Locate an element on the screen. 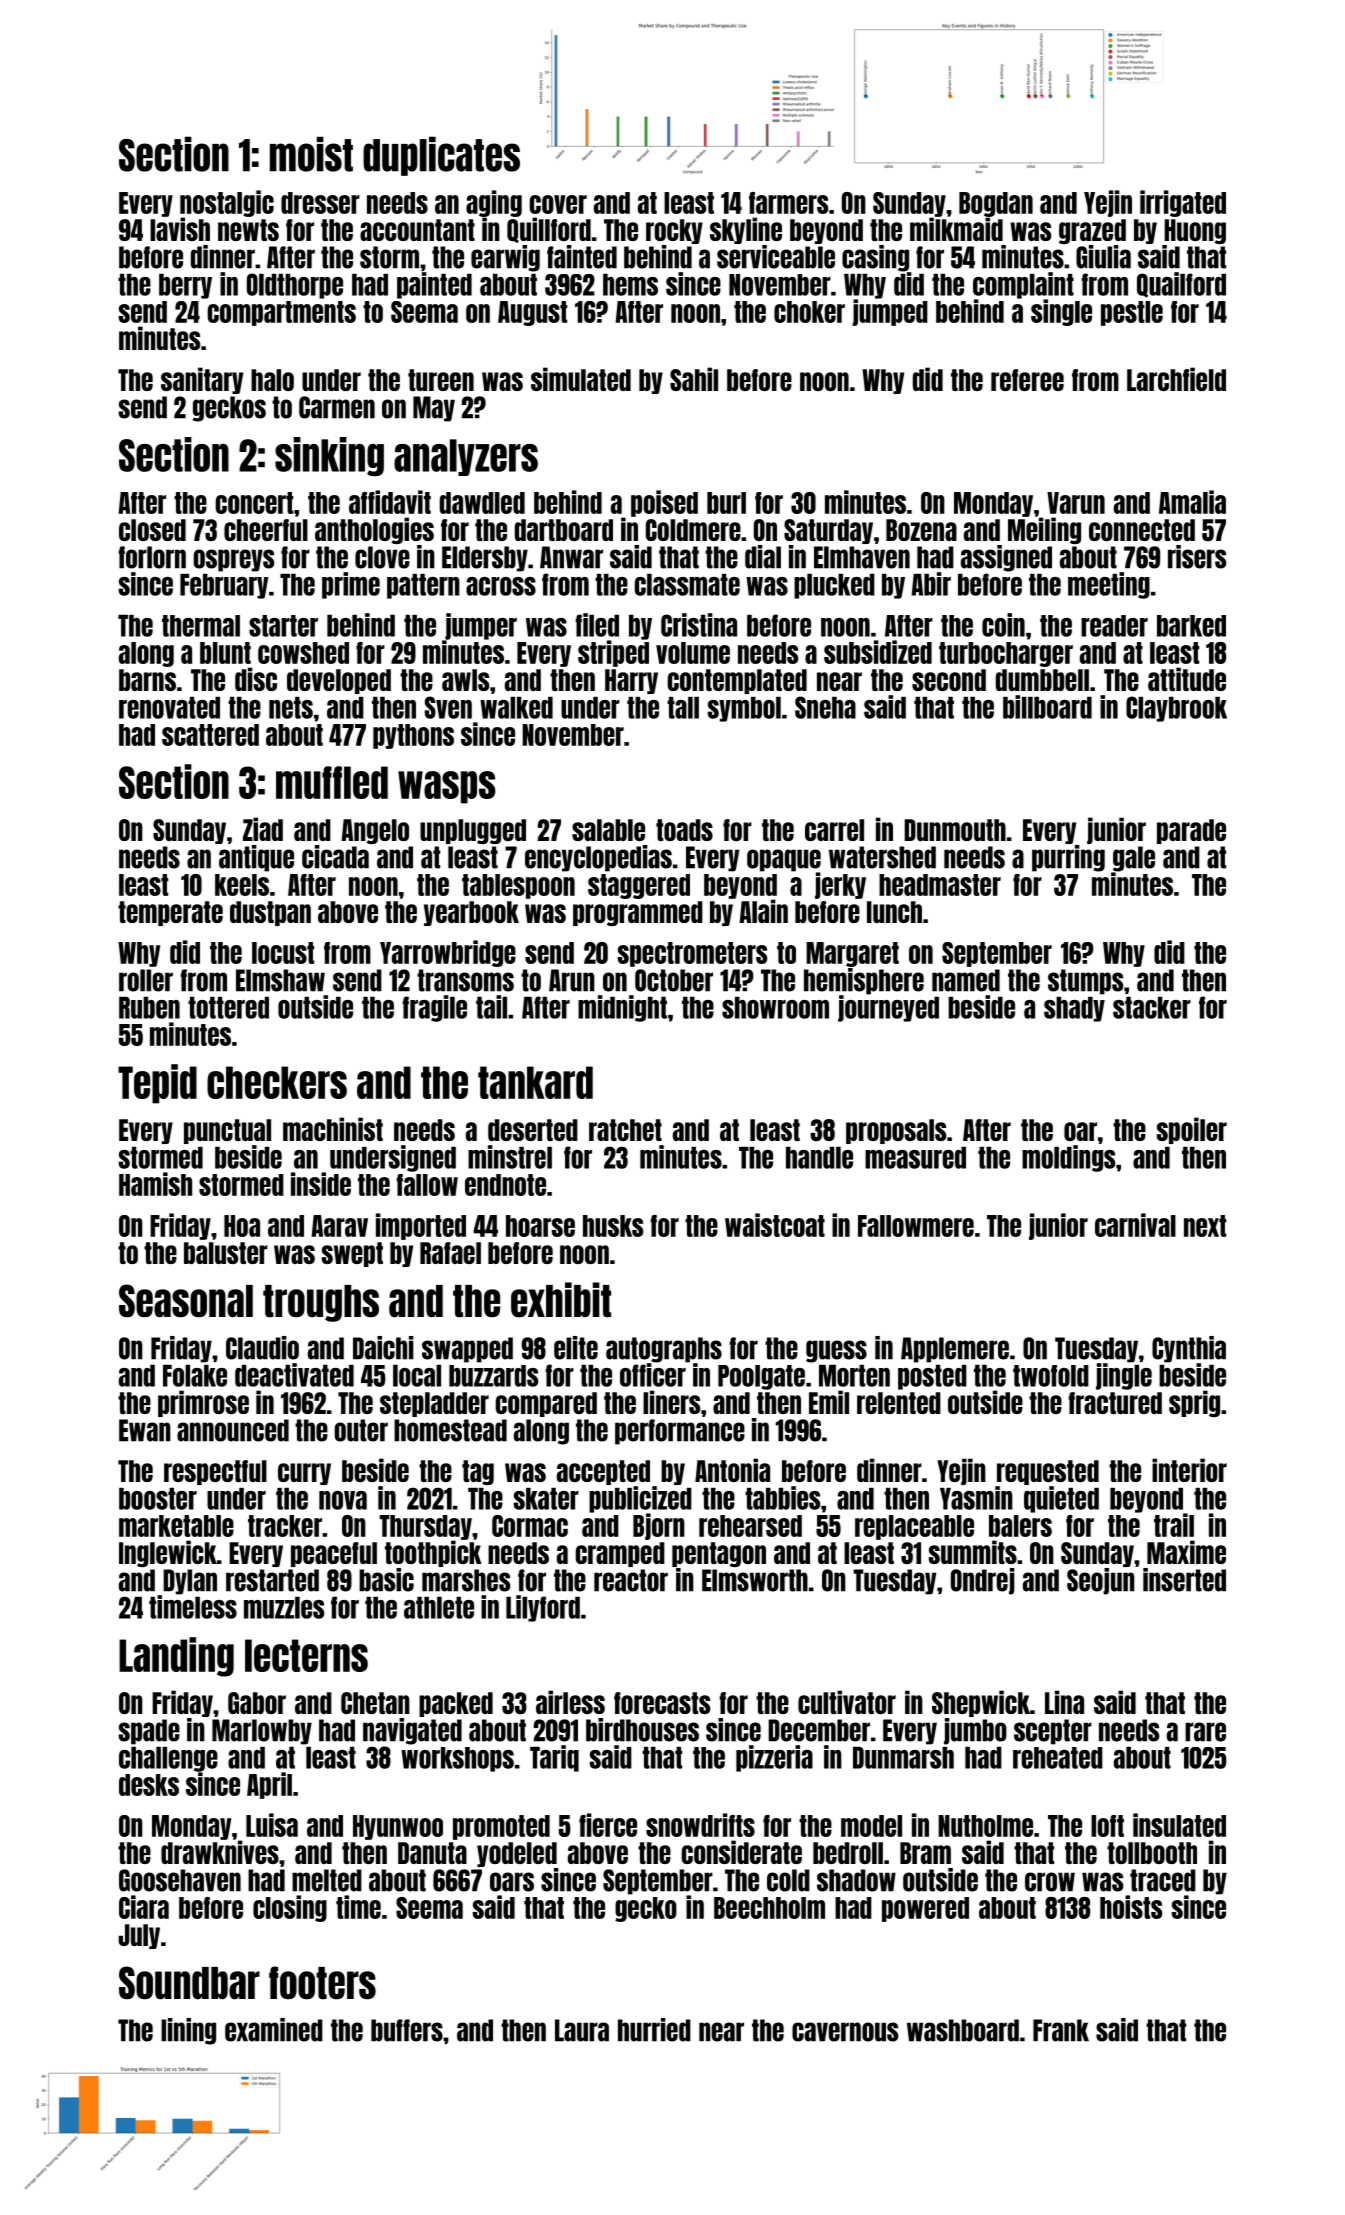  cavernous is located at coordinates (845, 2032).
